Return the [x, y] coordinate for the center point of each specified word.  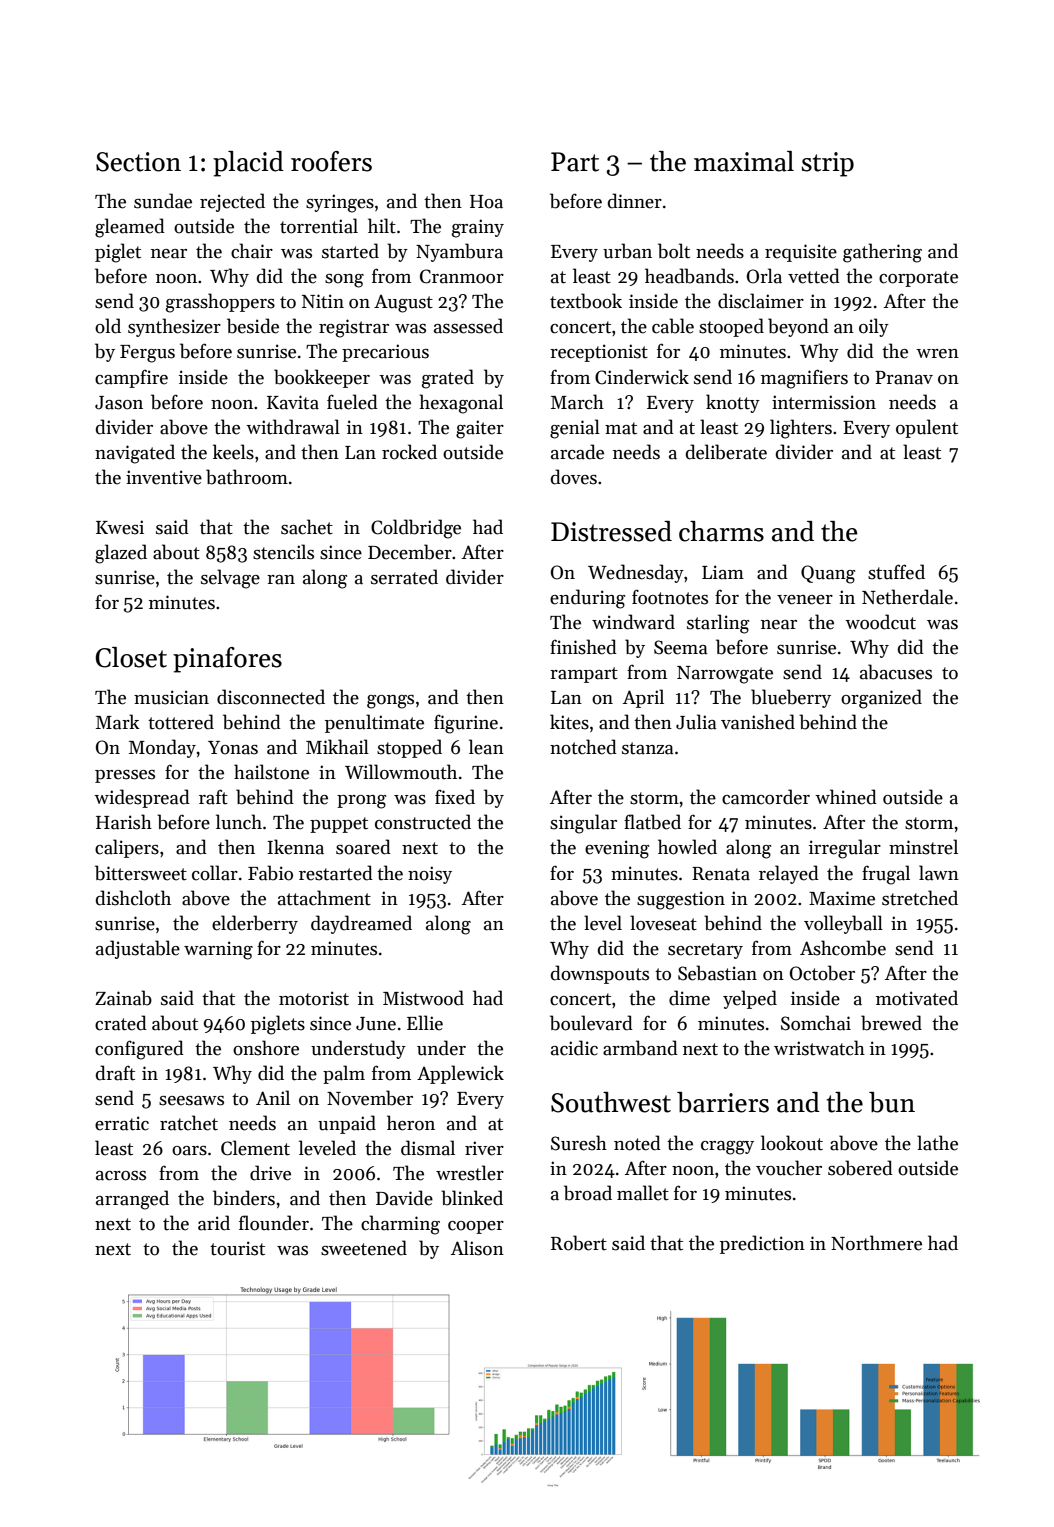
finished [583, 647]
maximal [744, 161]
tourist [237, 1248]
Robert [579, 1243]
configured [139, 1050]
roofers [331, 161]
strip [828, 164]
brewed [891, 1023]
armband [640, 1048]
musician [171, 697]
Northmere [876, 1243]
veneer [805, 600]
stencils [283, 552]
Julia [696, 722]
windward [633, 622]
